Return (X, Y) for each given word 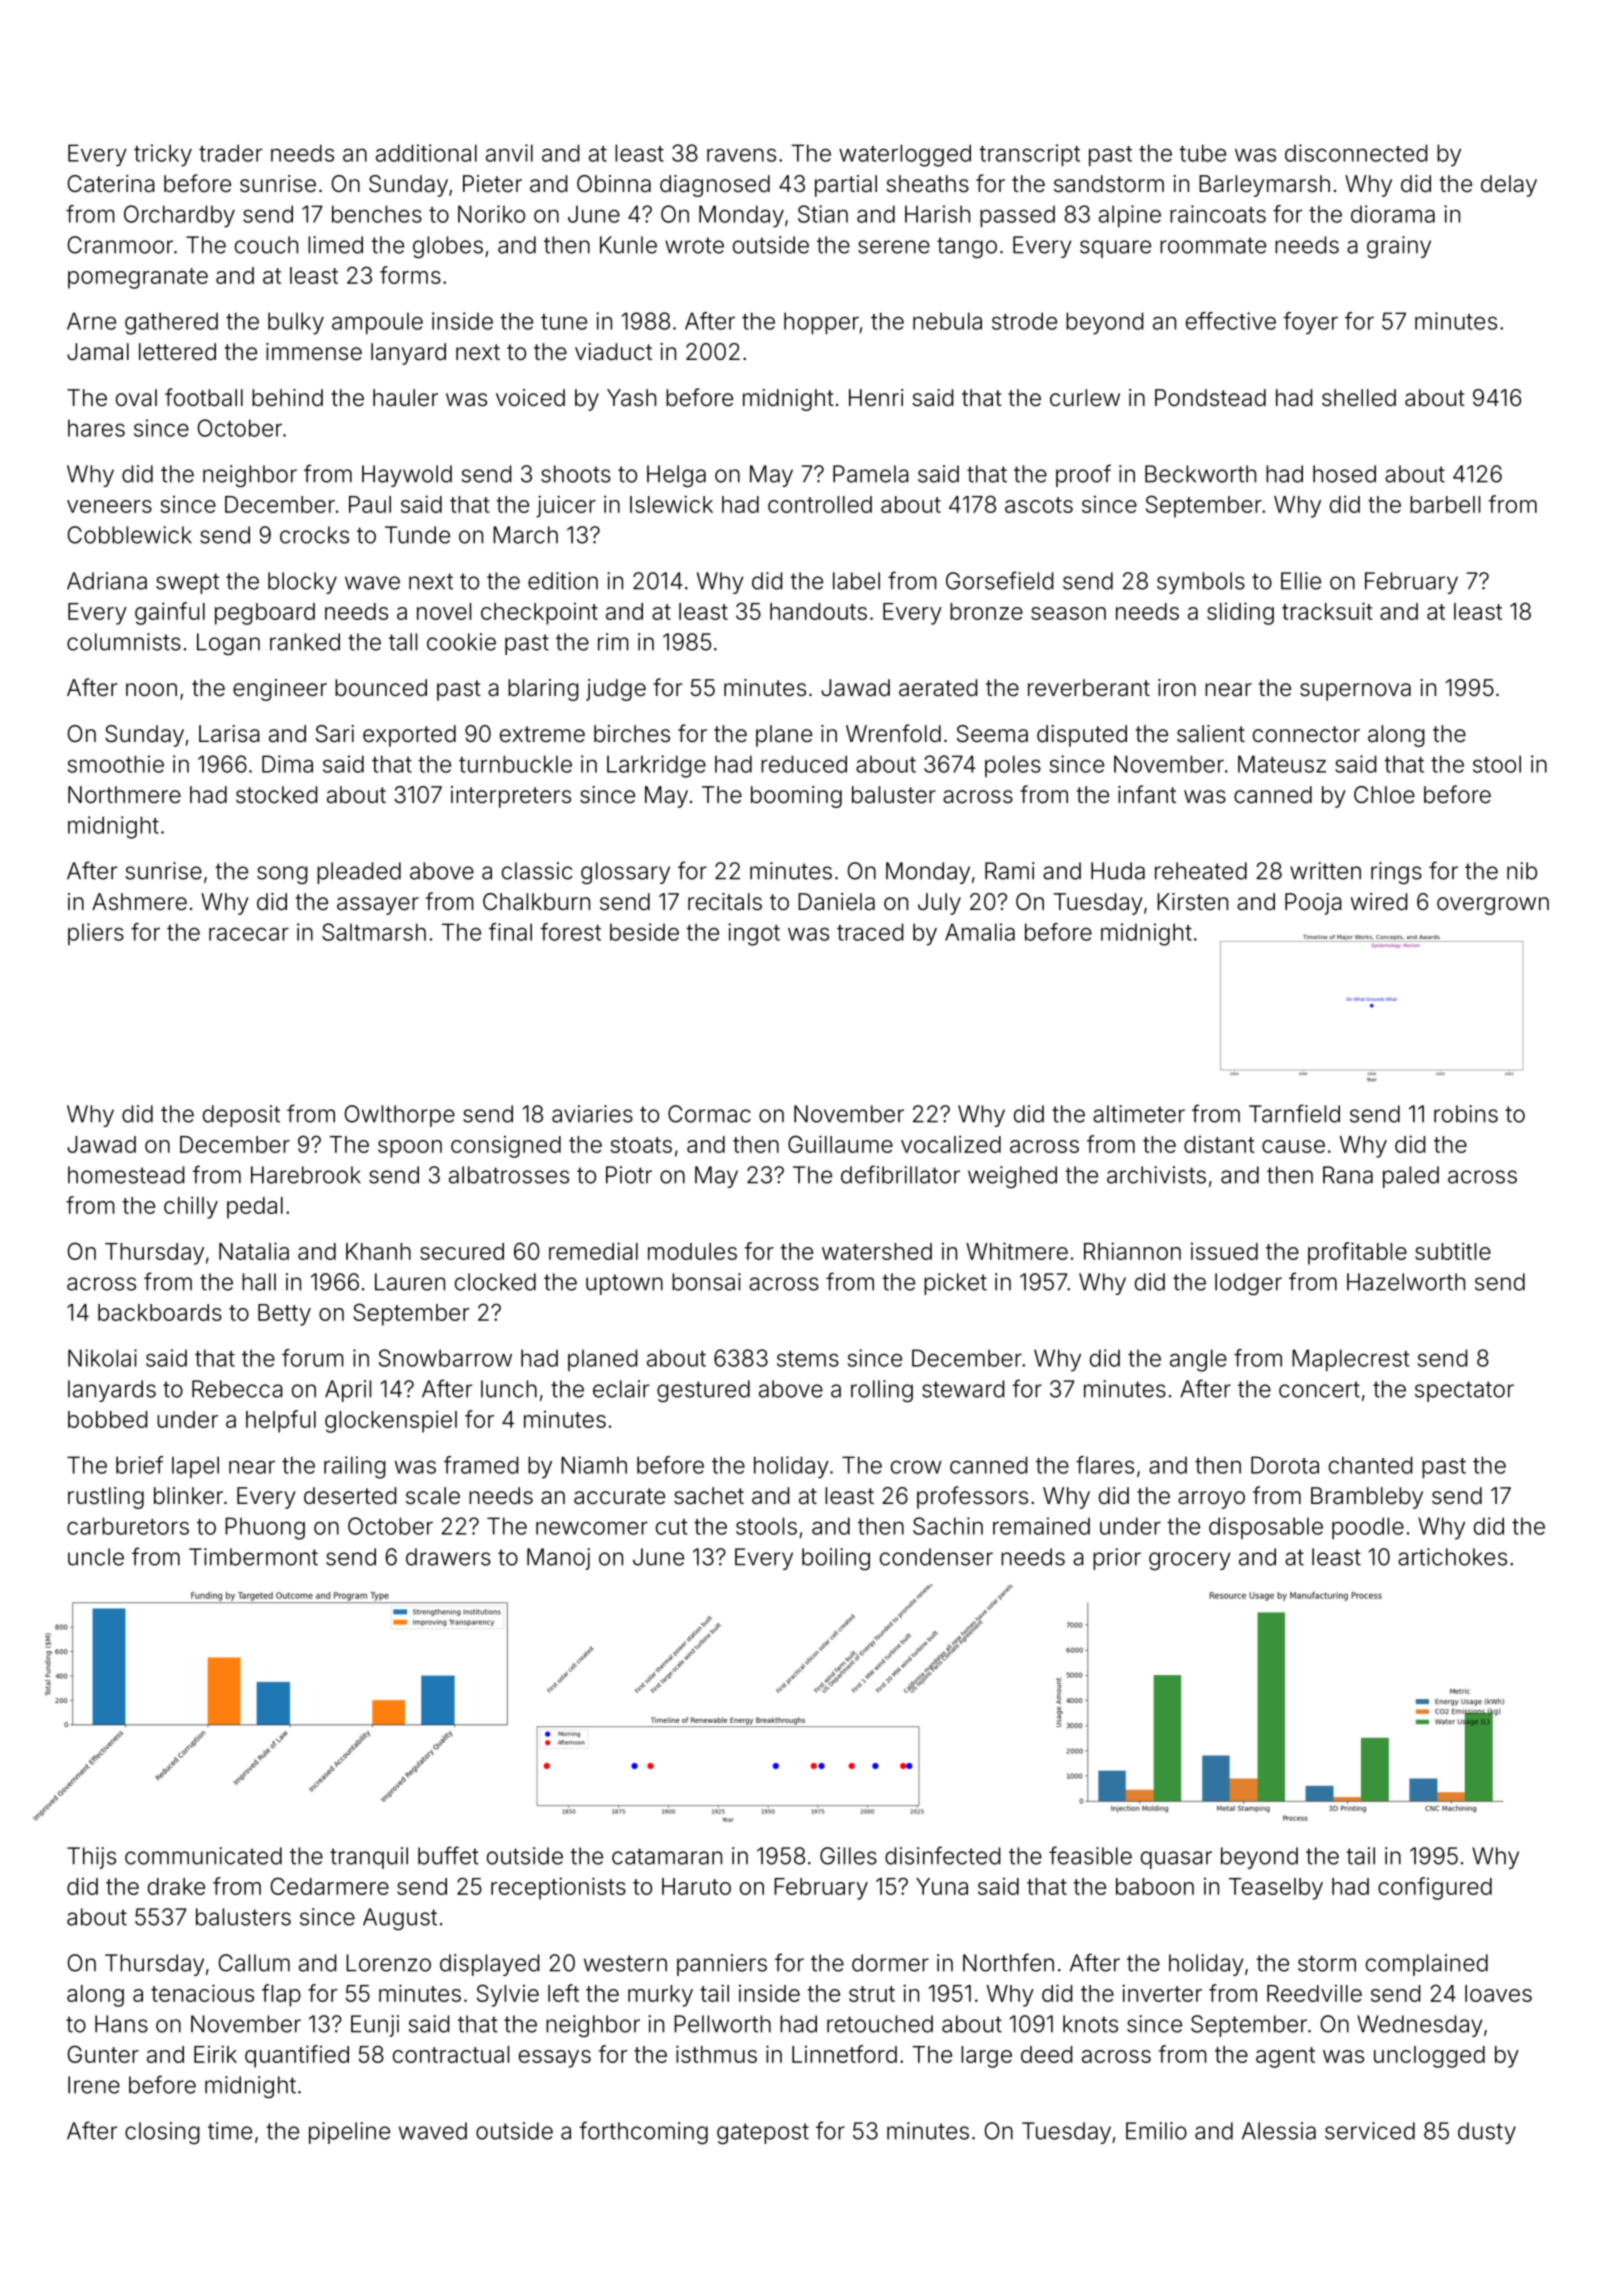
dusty (1487, 2133)
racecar (249, 934)
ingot (754, 934)
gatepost (763, 2133)
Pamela (871, 474)
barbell (1445, 504)
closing (162, 2133)
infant (1147, 794)
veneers (109, 506)
